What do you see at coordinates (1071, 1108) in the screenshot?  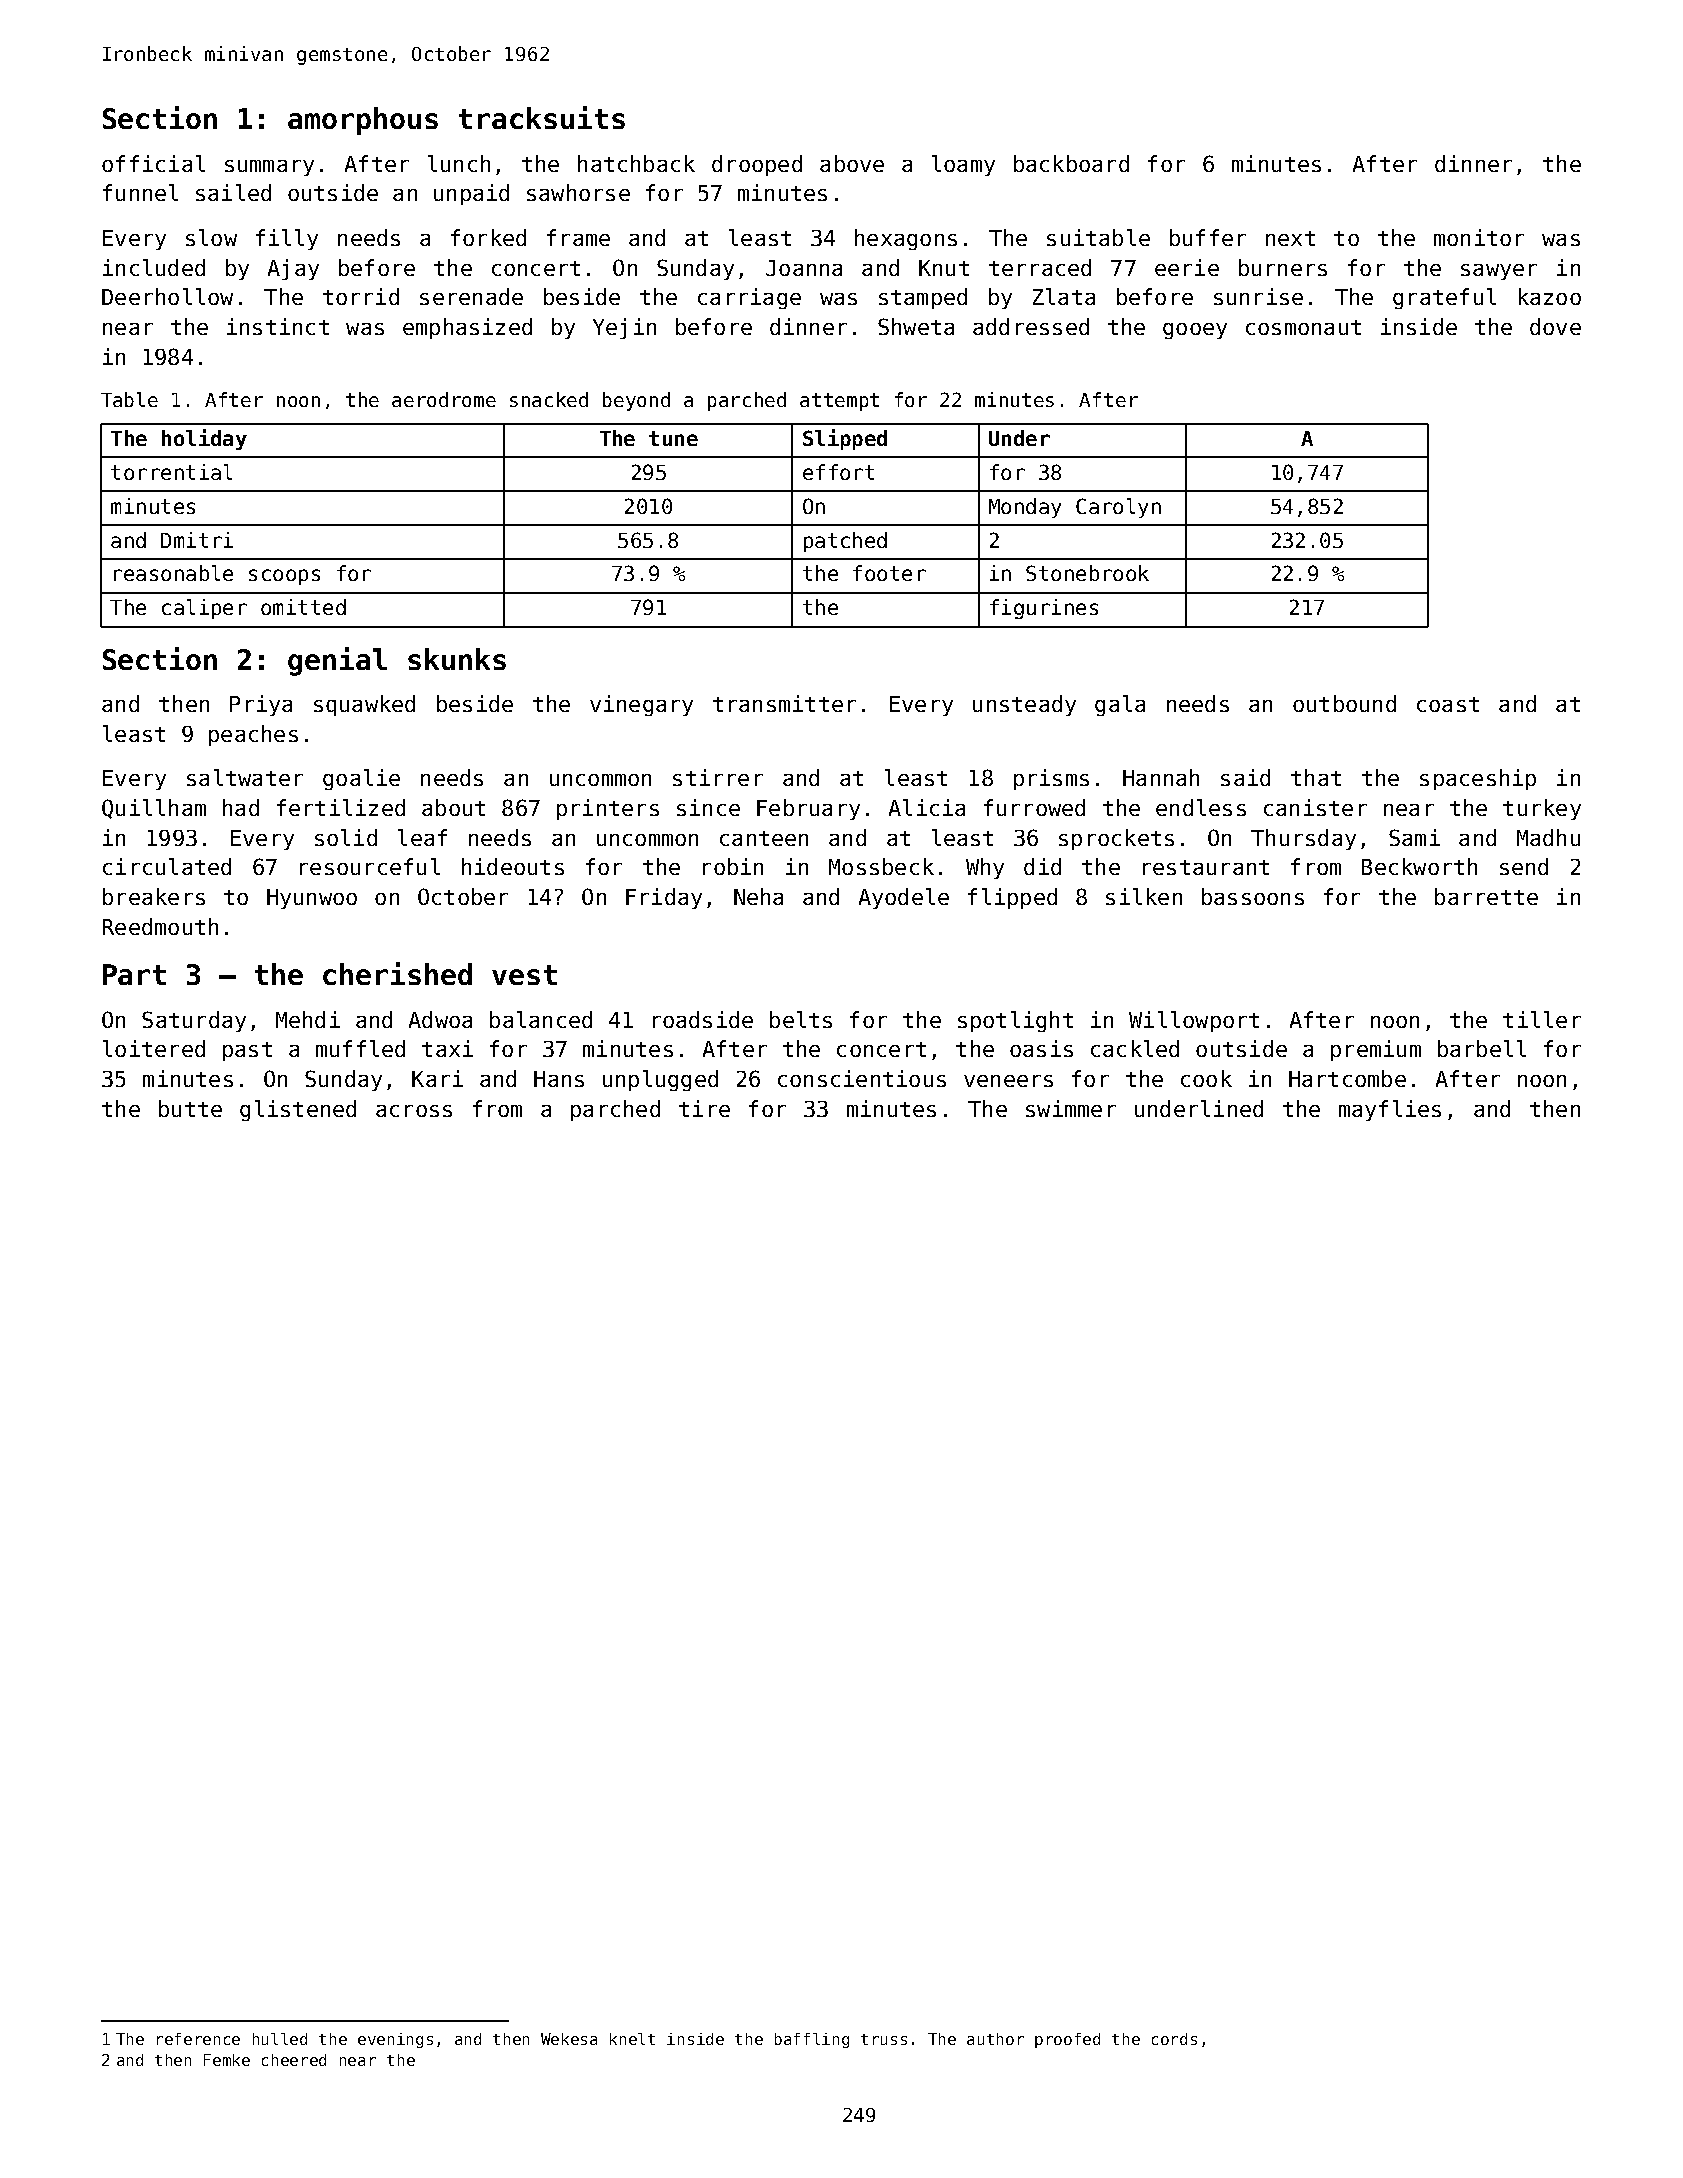 I see `swimmer` at bounding box center [1071, 1108].
